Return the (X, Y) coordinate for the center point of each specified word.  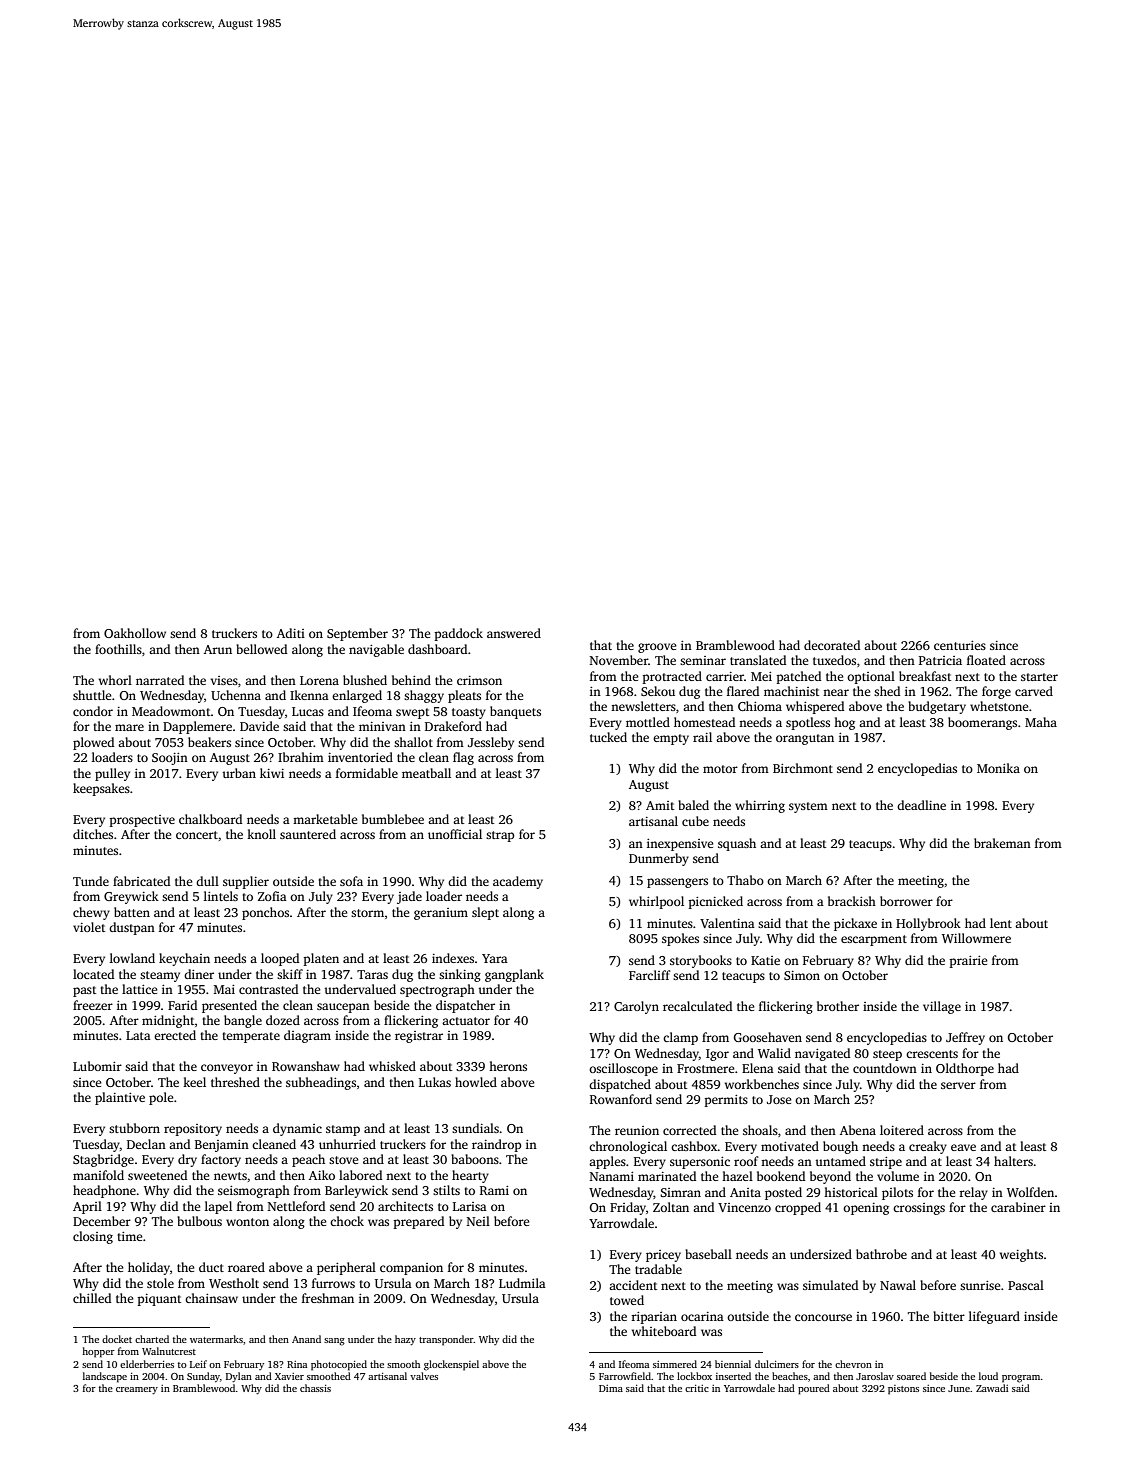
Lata (138, 1035)
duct (211, 1267)
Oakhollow (135, 633)
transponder (446, 1340)
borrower (906, 901)
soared (911, 1376)
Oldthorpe (965, 1069)
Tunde (91, 881)
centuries (960, 645)
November (619, 660)
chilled (92, 1298)
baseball (708, 1254)
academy (518, 882)
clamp (680, 1038)
